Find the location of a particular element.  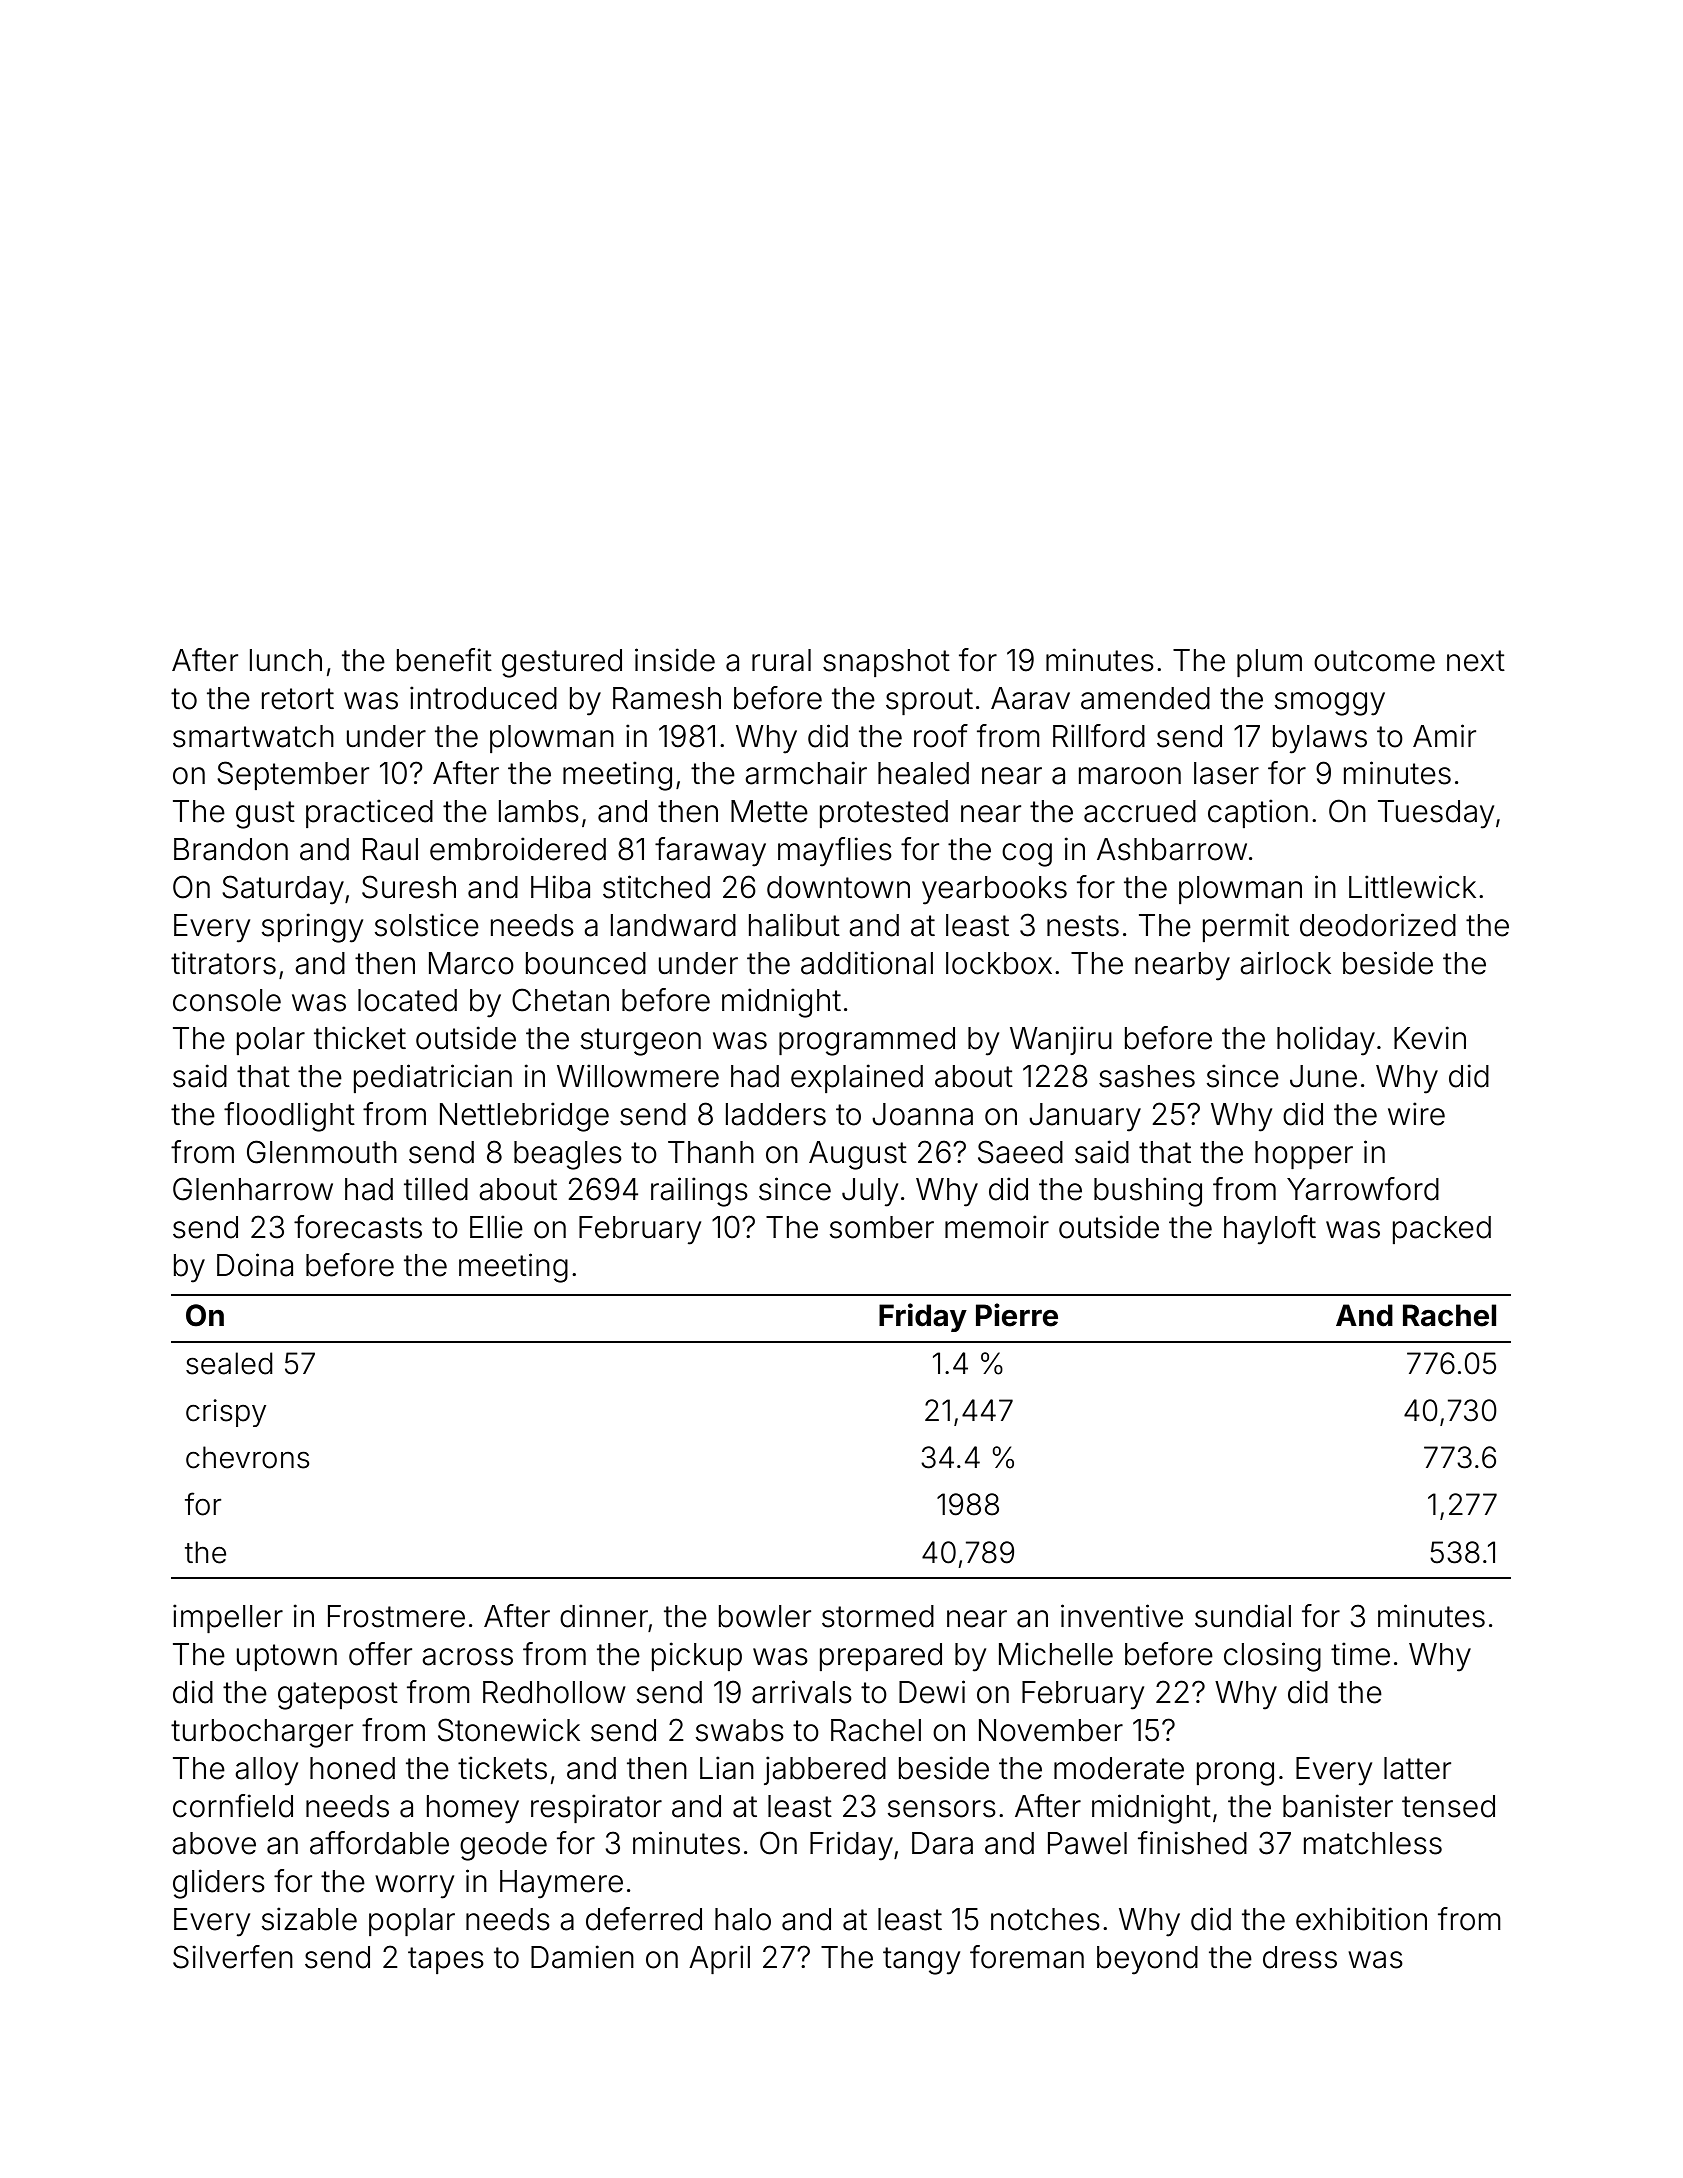

deodorized is located at coordinates (1378, 925).
